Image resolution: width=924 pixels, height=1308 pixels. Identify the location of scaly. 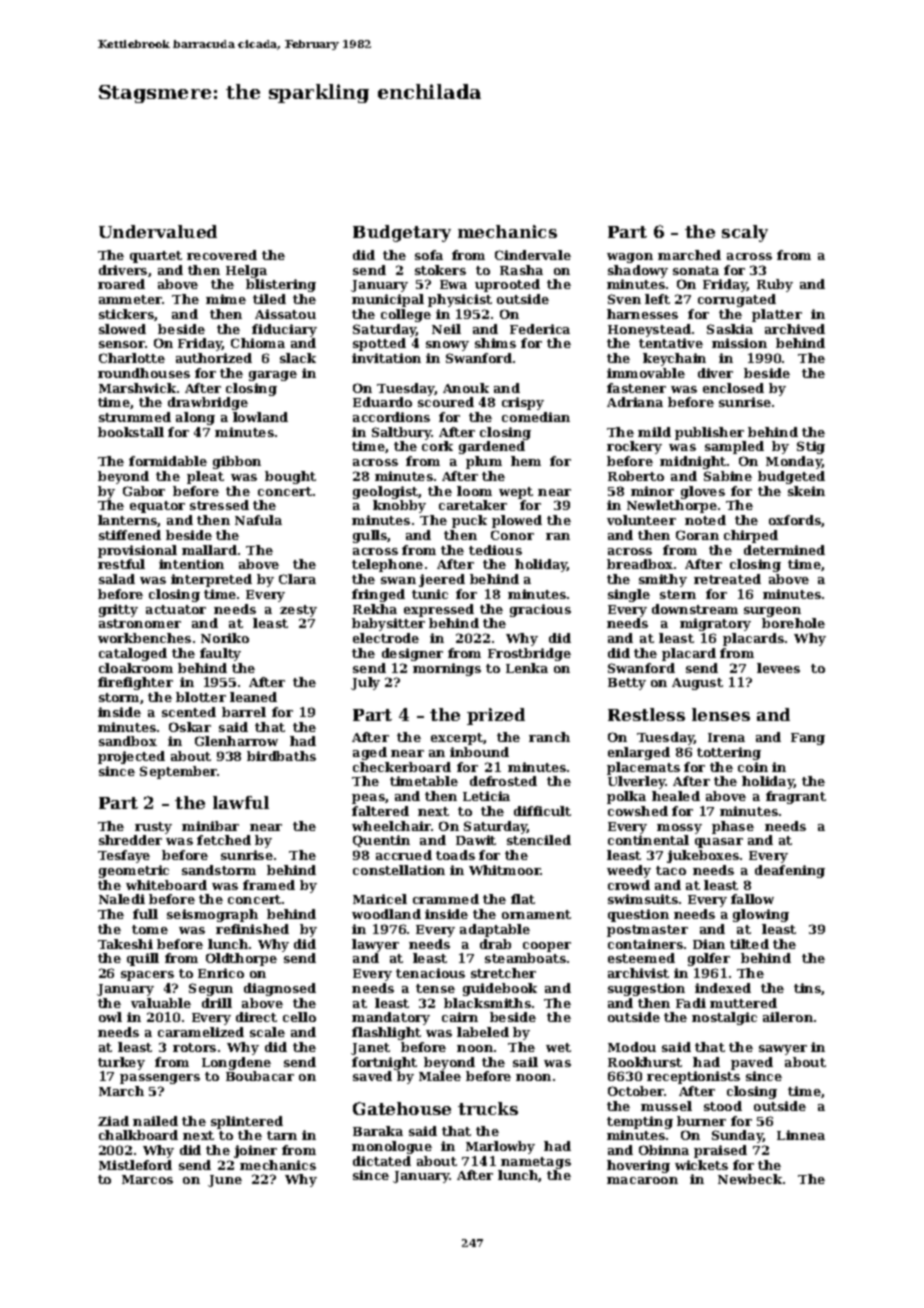
(745, 233).
